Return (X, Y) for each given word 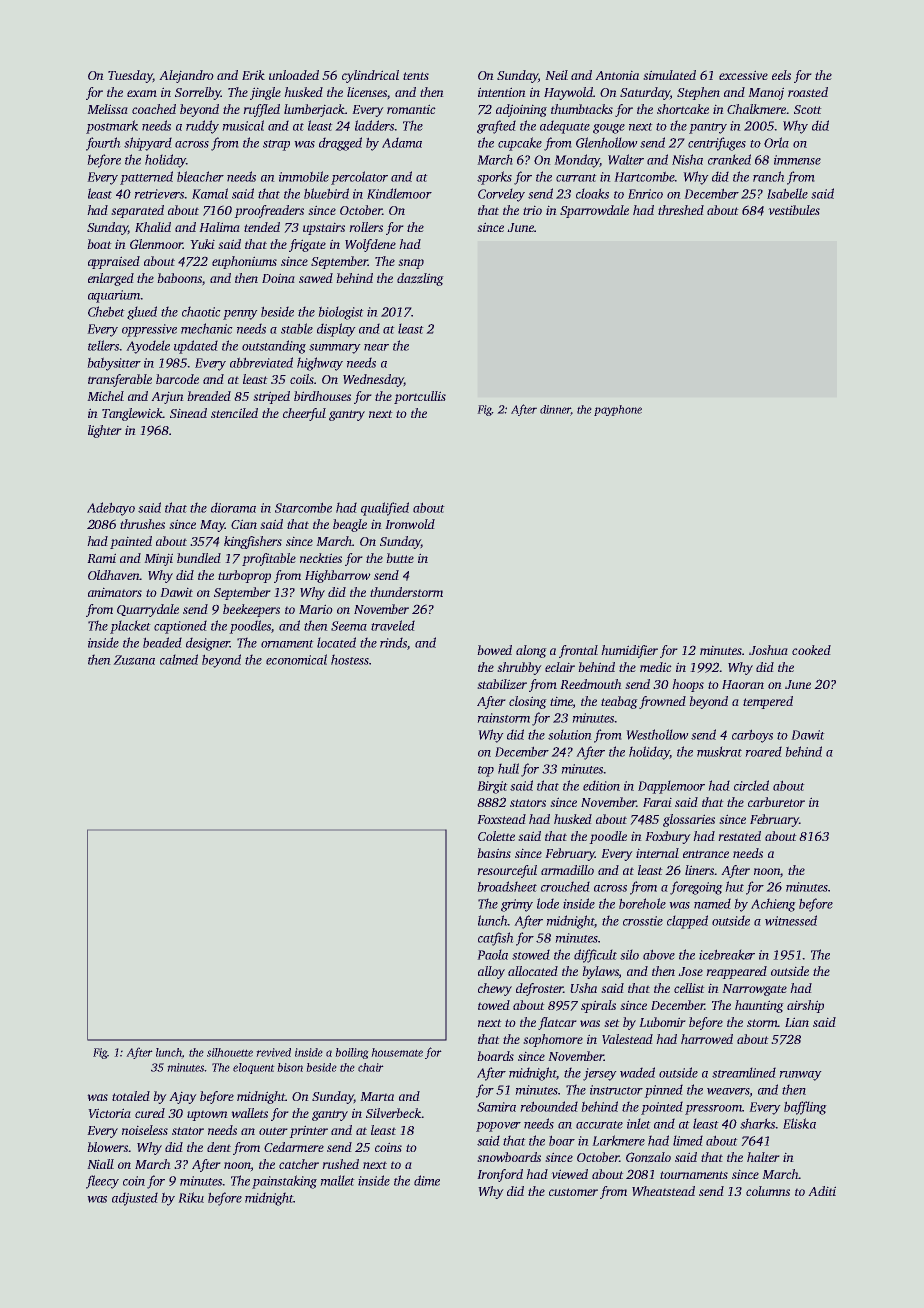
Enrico (645, 194)
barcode (177, 379)
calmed (179, 659)
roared (763, 751)
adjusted (135, 1199)
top (486, 771)
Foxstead (501, 819)
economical (296, 659)
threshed (681, 210)
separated (137, 211)
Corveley (501, 195)
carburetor (776, 802)
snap (411, 264)
